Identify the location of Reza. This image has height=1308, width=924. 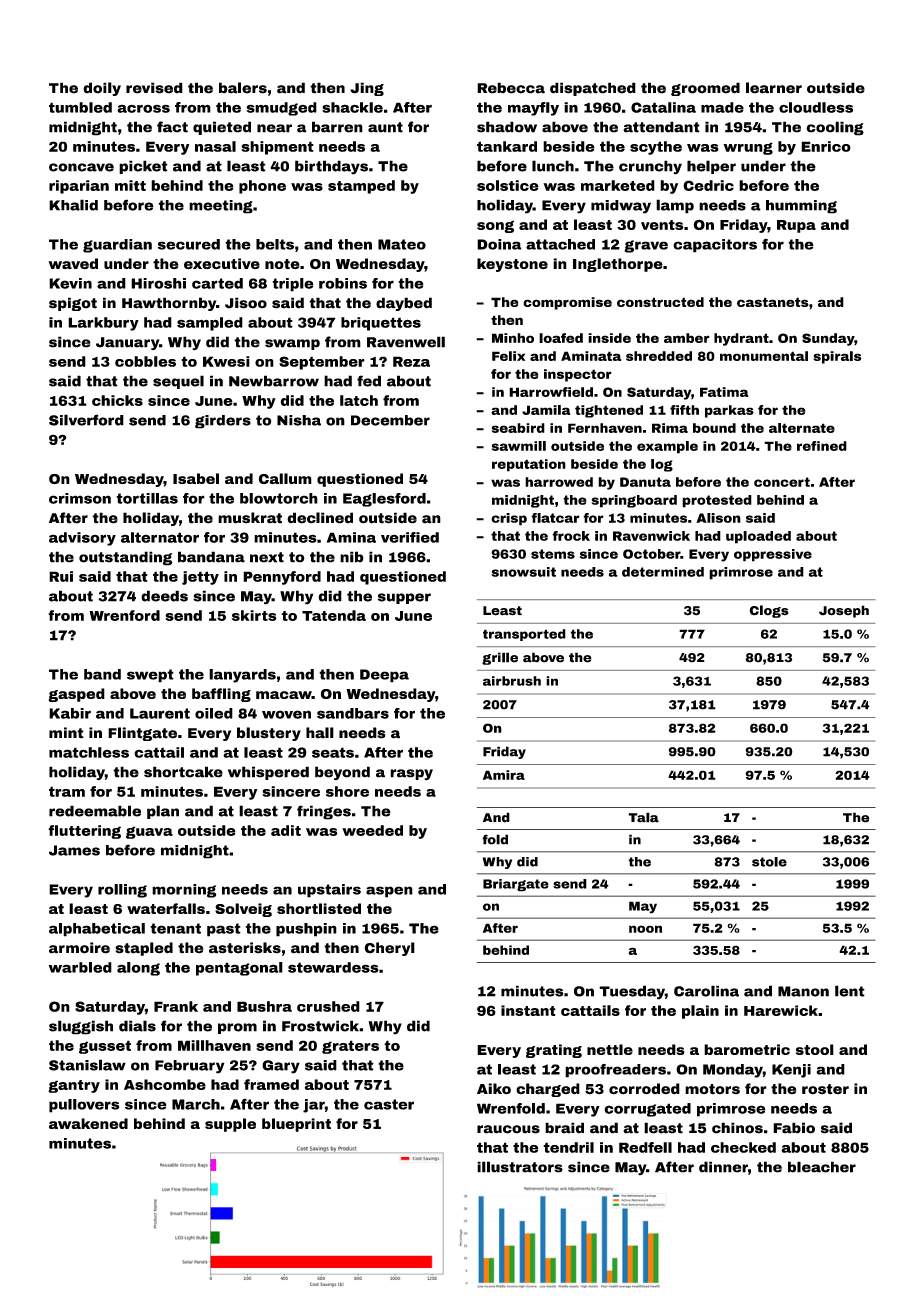
(411, 361).
